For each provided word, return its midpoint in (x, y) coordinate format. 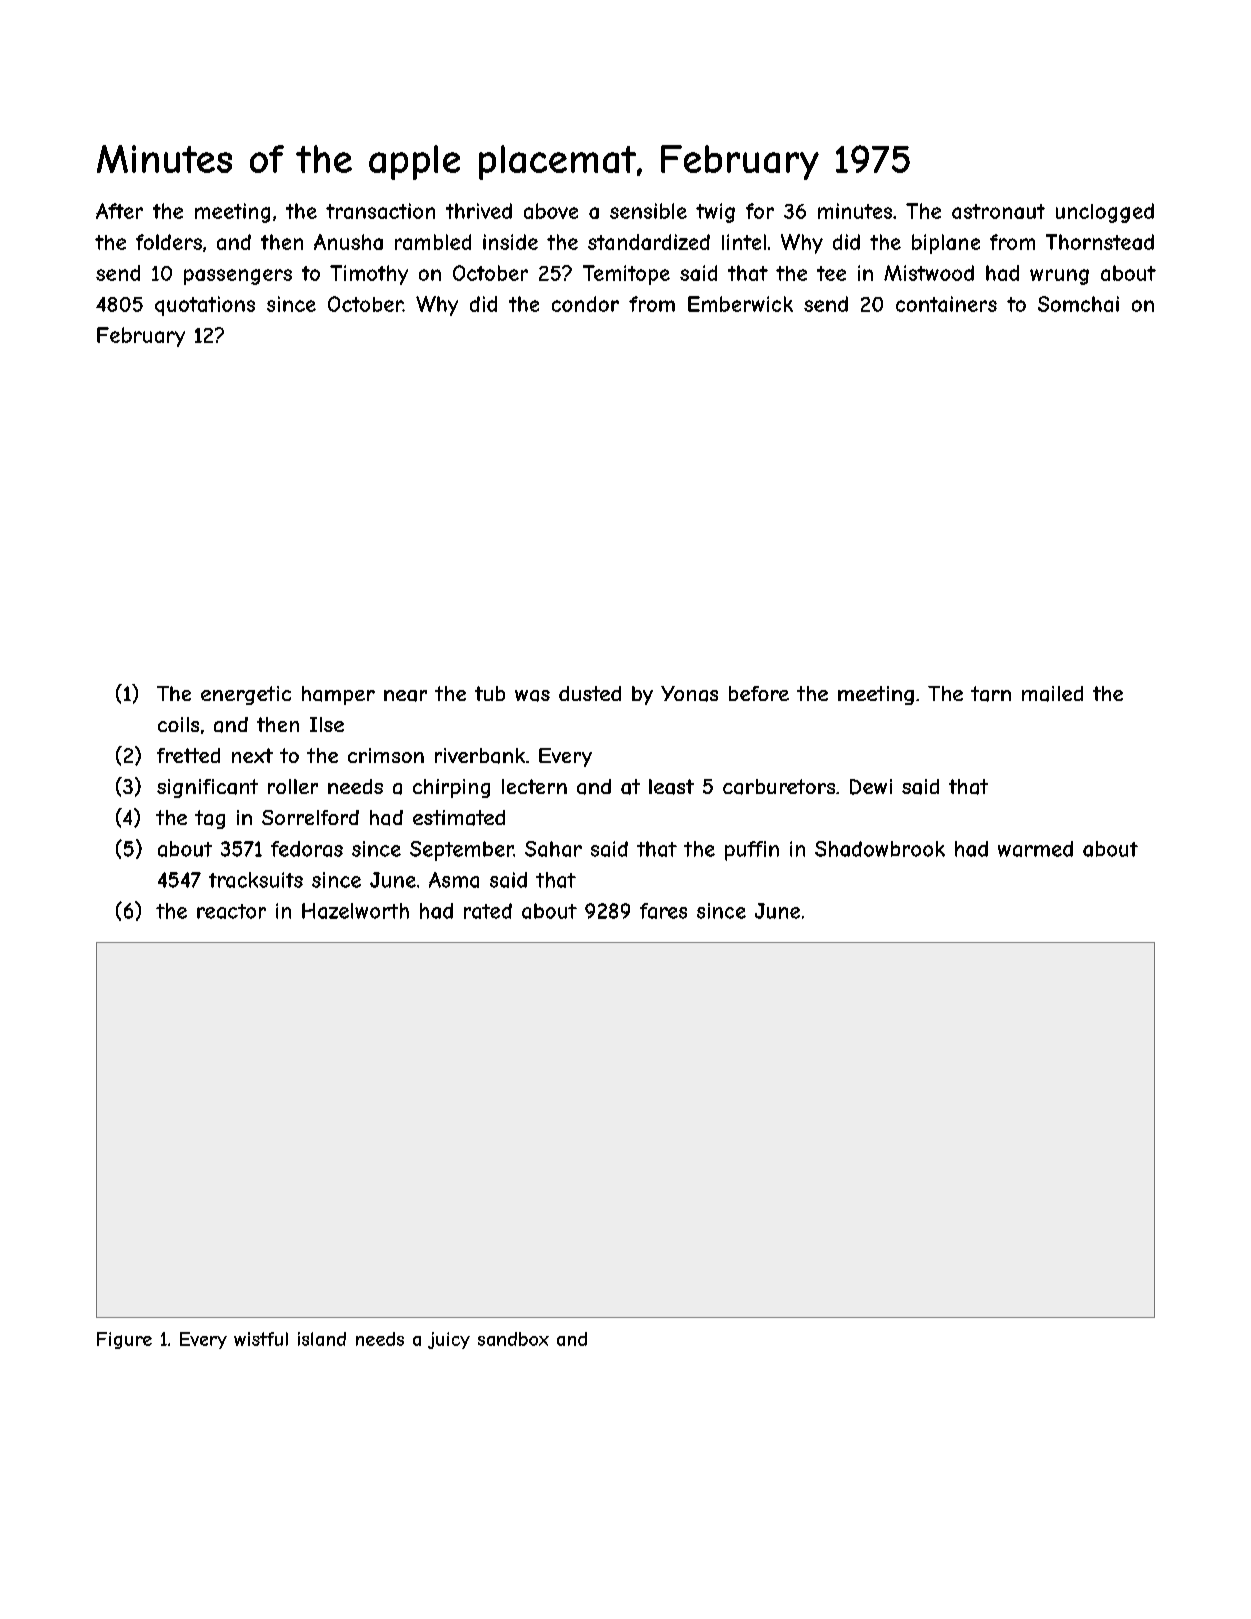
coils (178, 724)
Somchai (1078, 304)
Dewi (871, 787)
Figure (124, 1340)
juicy (449, 1340)
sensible (648, 211)
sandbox (513, 1339)
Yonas (689, 694)
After (119, 211)
